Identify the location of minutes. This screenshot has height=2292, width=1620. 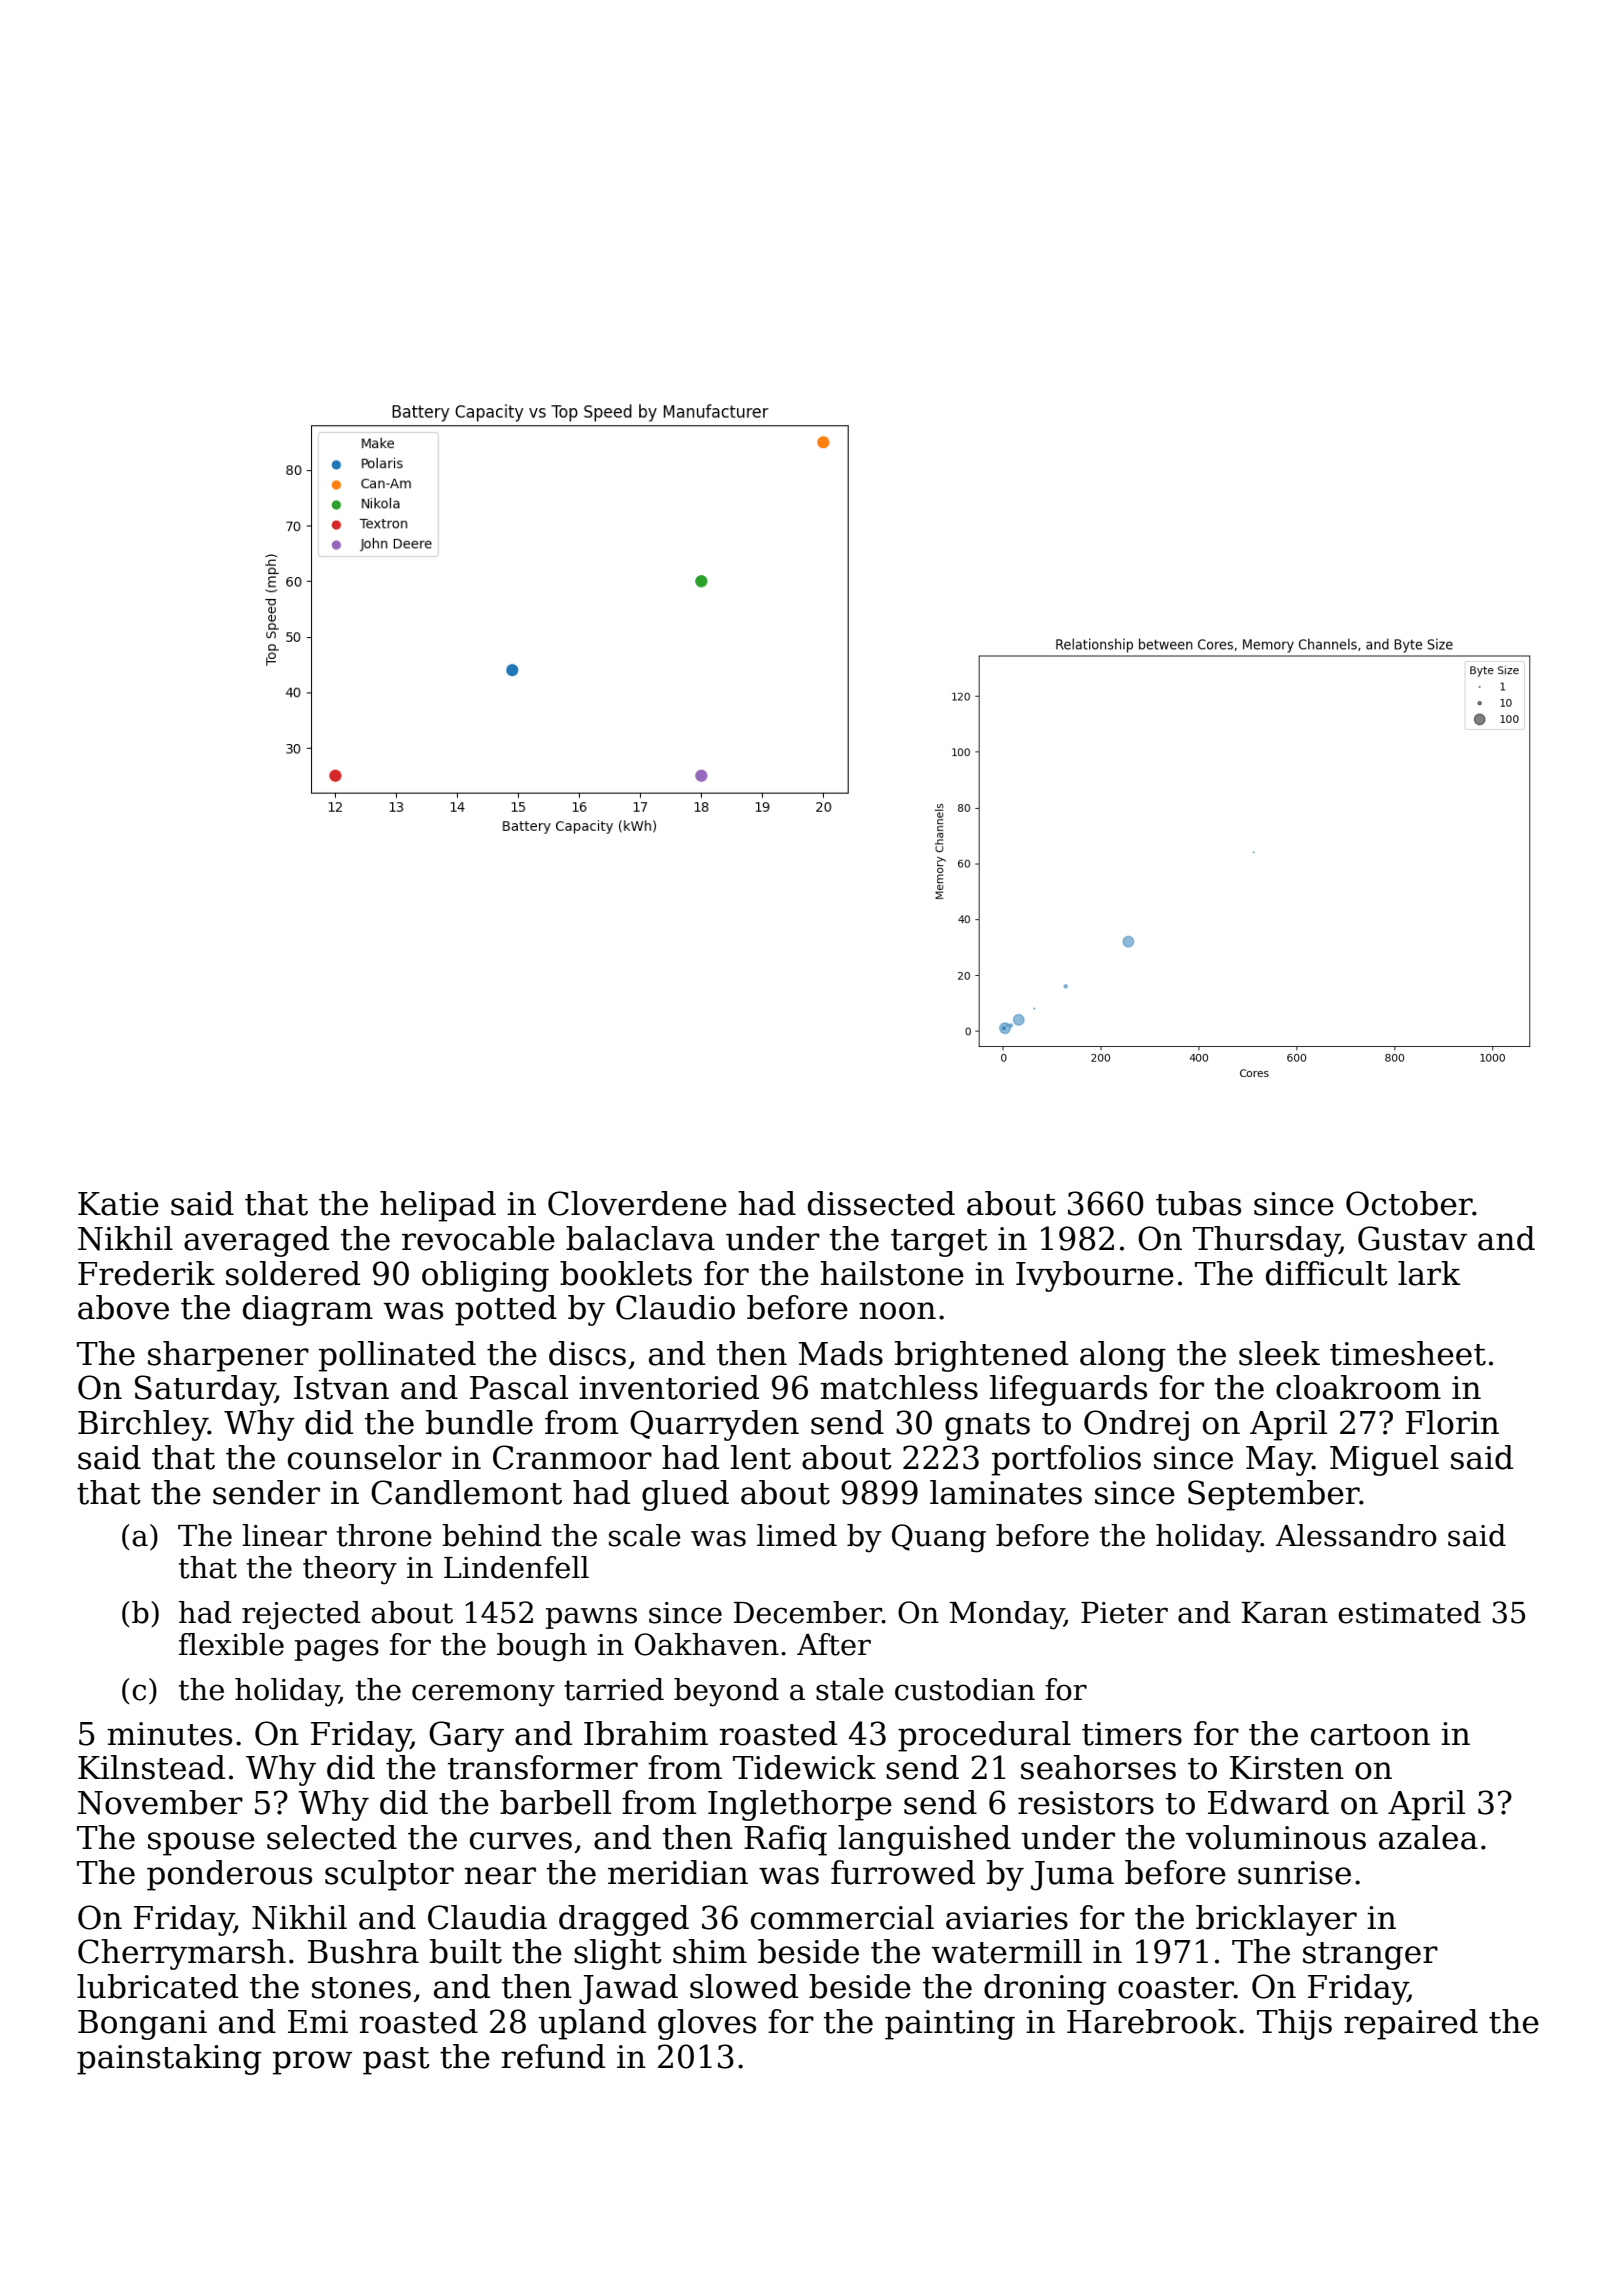
(169, 1734).
